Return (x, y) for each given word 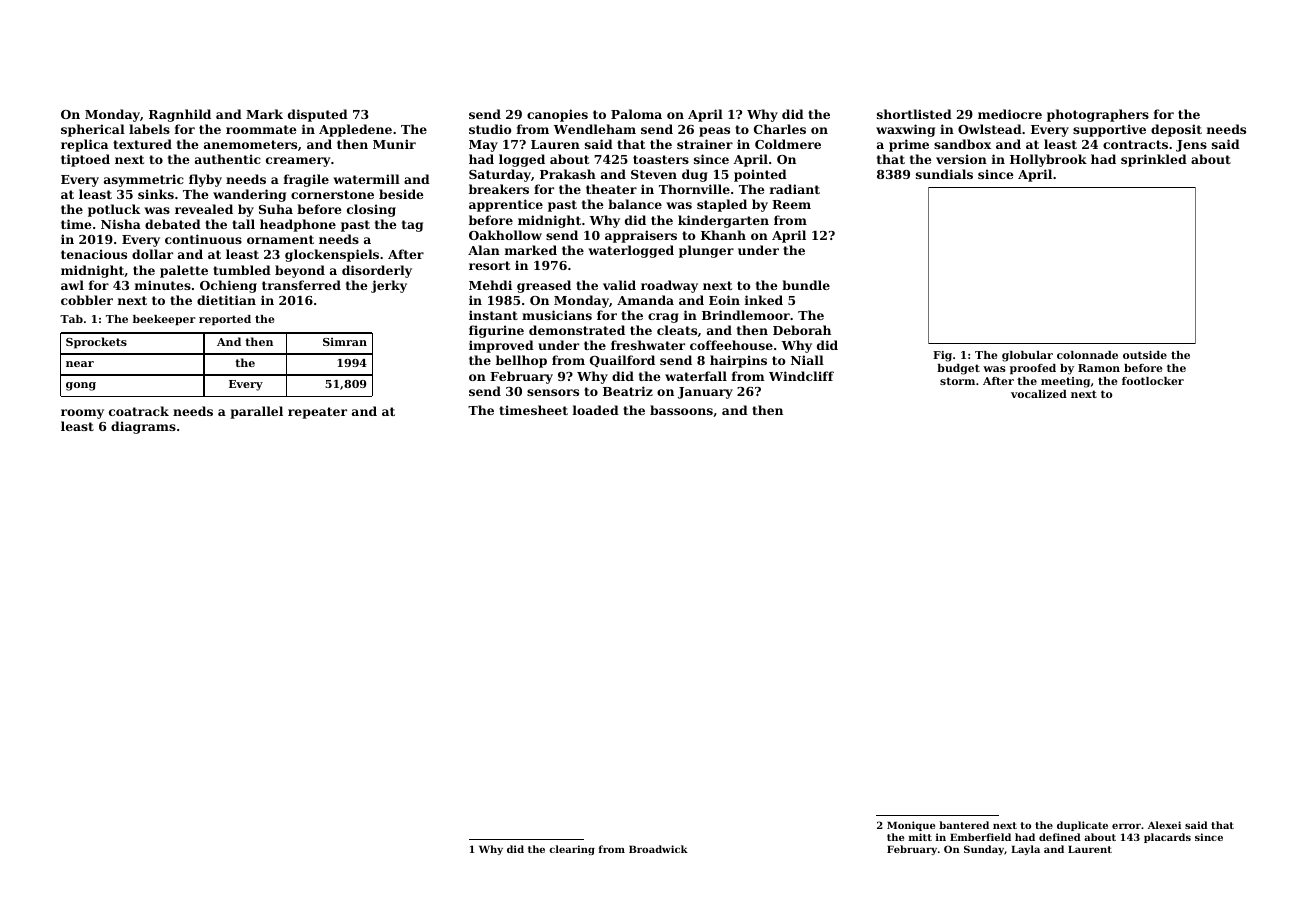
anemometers (250, 144)
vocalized (1039, 394)
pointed (760, 175)
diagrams (143, 427)
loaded (596, 410)
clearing (572, 850)
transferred (301, 285)
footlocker (1153, 381)
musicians (557, 315)
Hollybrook (1048, 160)
